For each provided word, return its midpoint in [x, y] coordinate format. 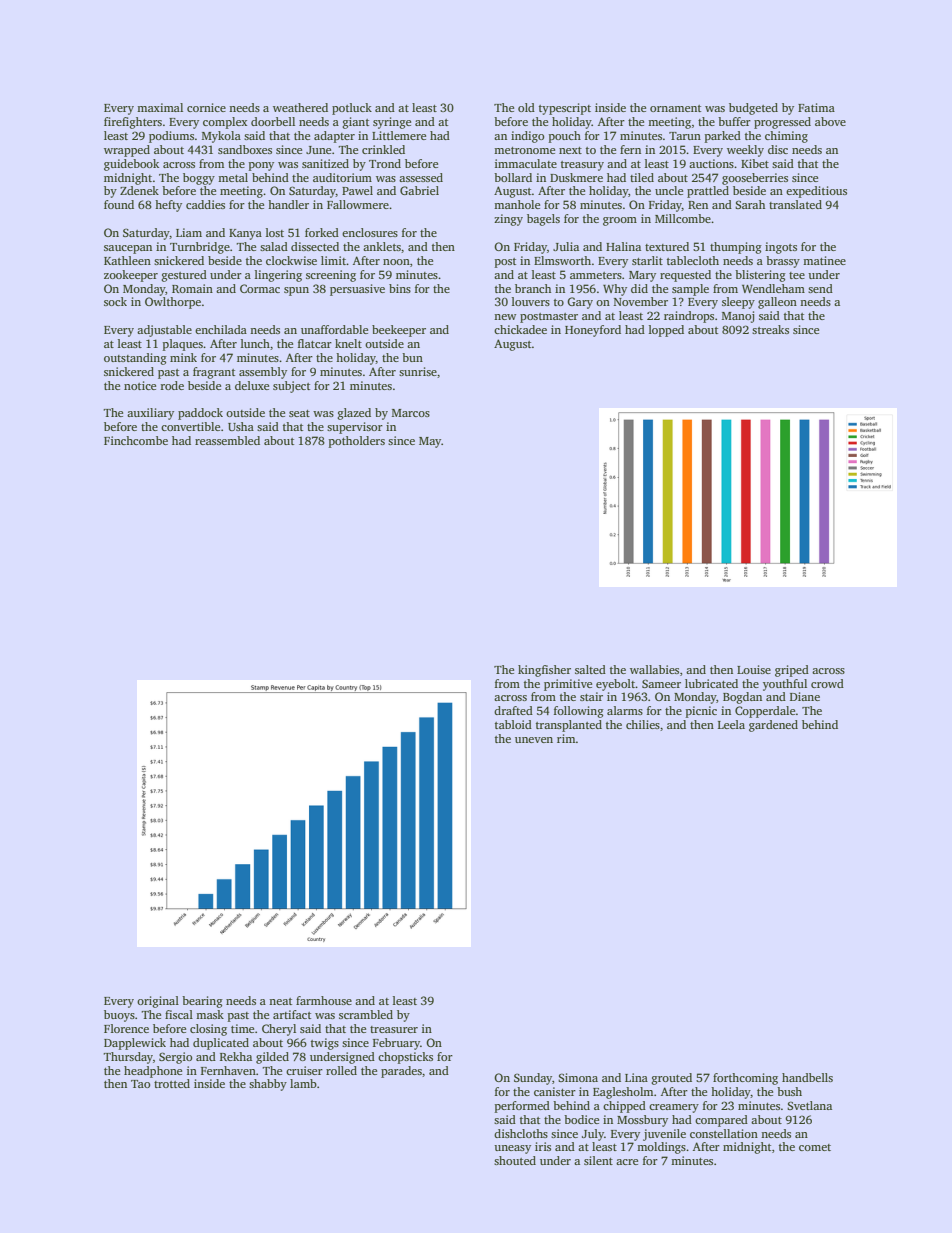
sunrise [418, 371]
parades [401, 1072]
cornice [206, 107]
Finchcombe [136, 440]
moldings [661, 1148]
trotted [172, 1083]
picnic [701, 712]
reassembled [227, 440]
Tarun [685, 136]
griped [792, 671]
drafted [513, 710]
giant [355, 123]
